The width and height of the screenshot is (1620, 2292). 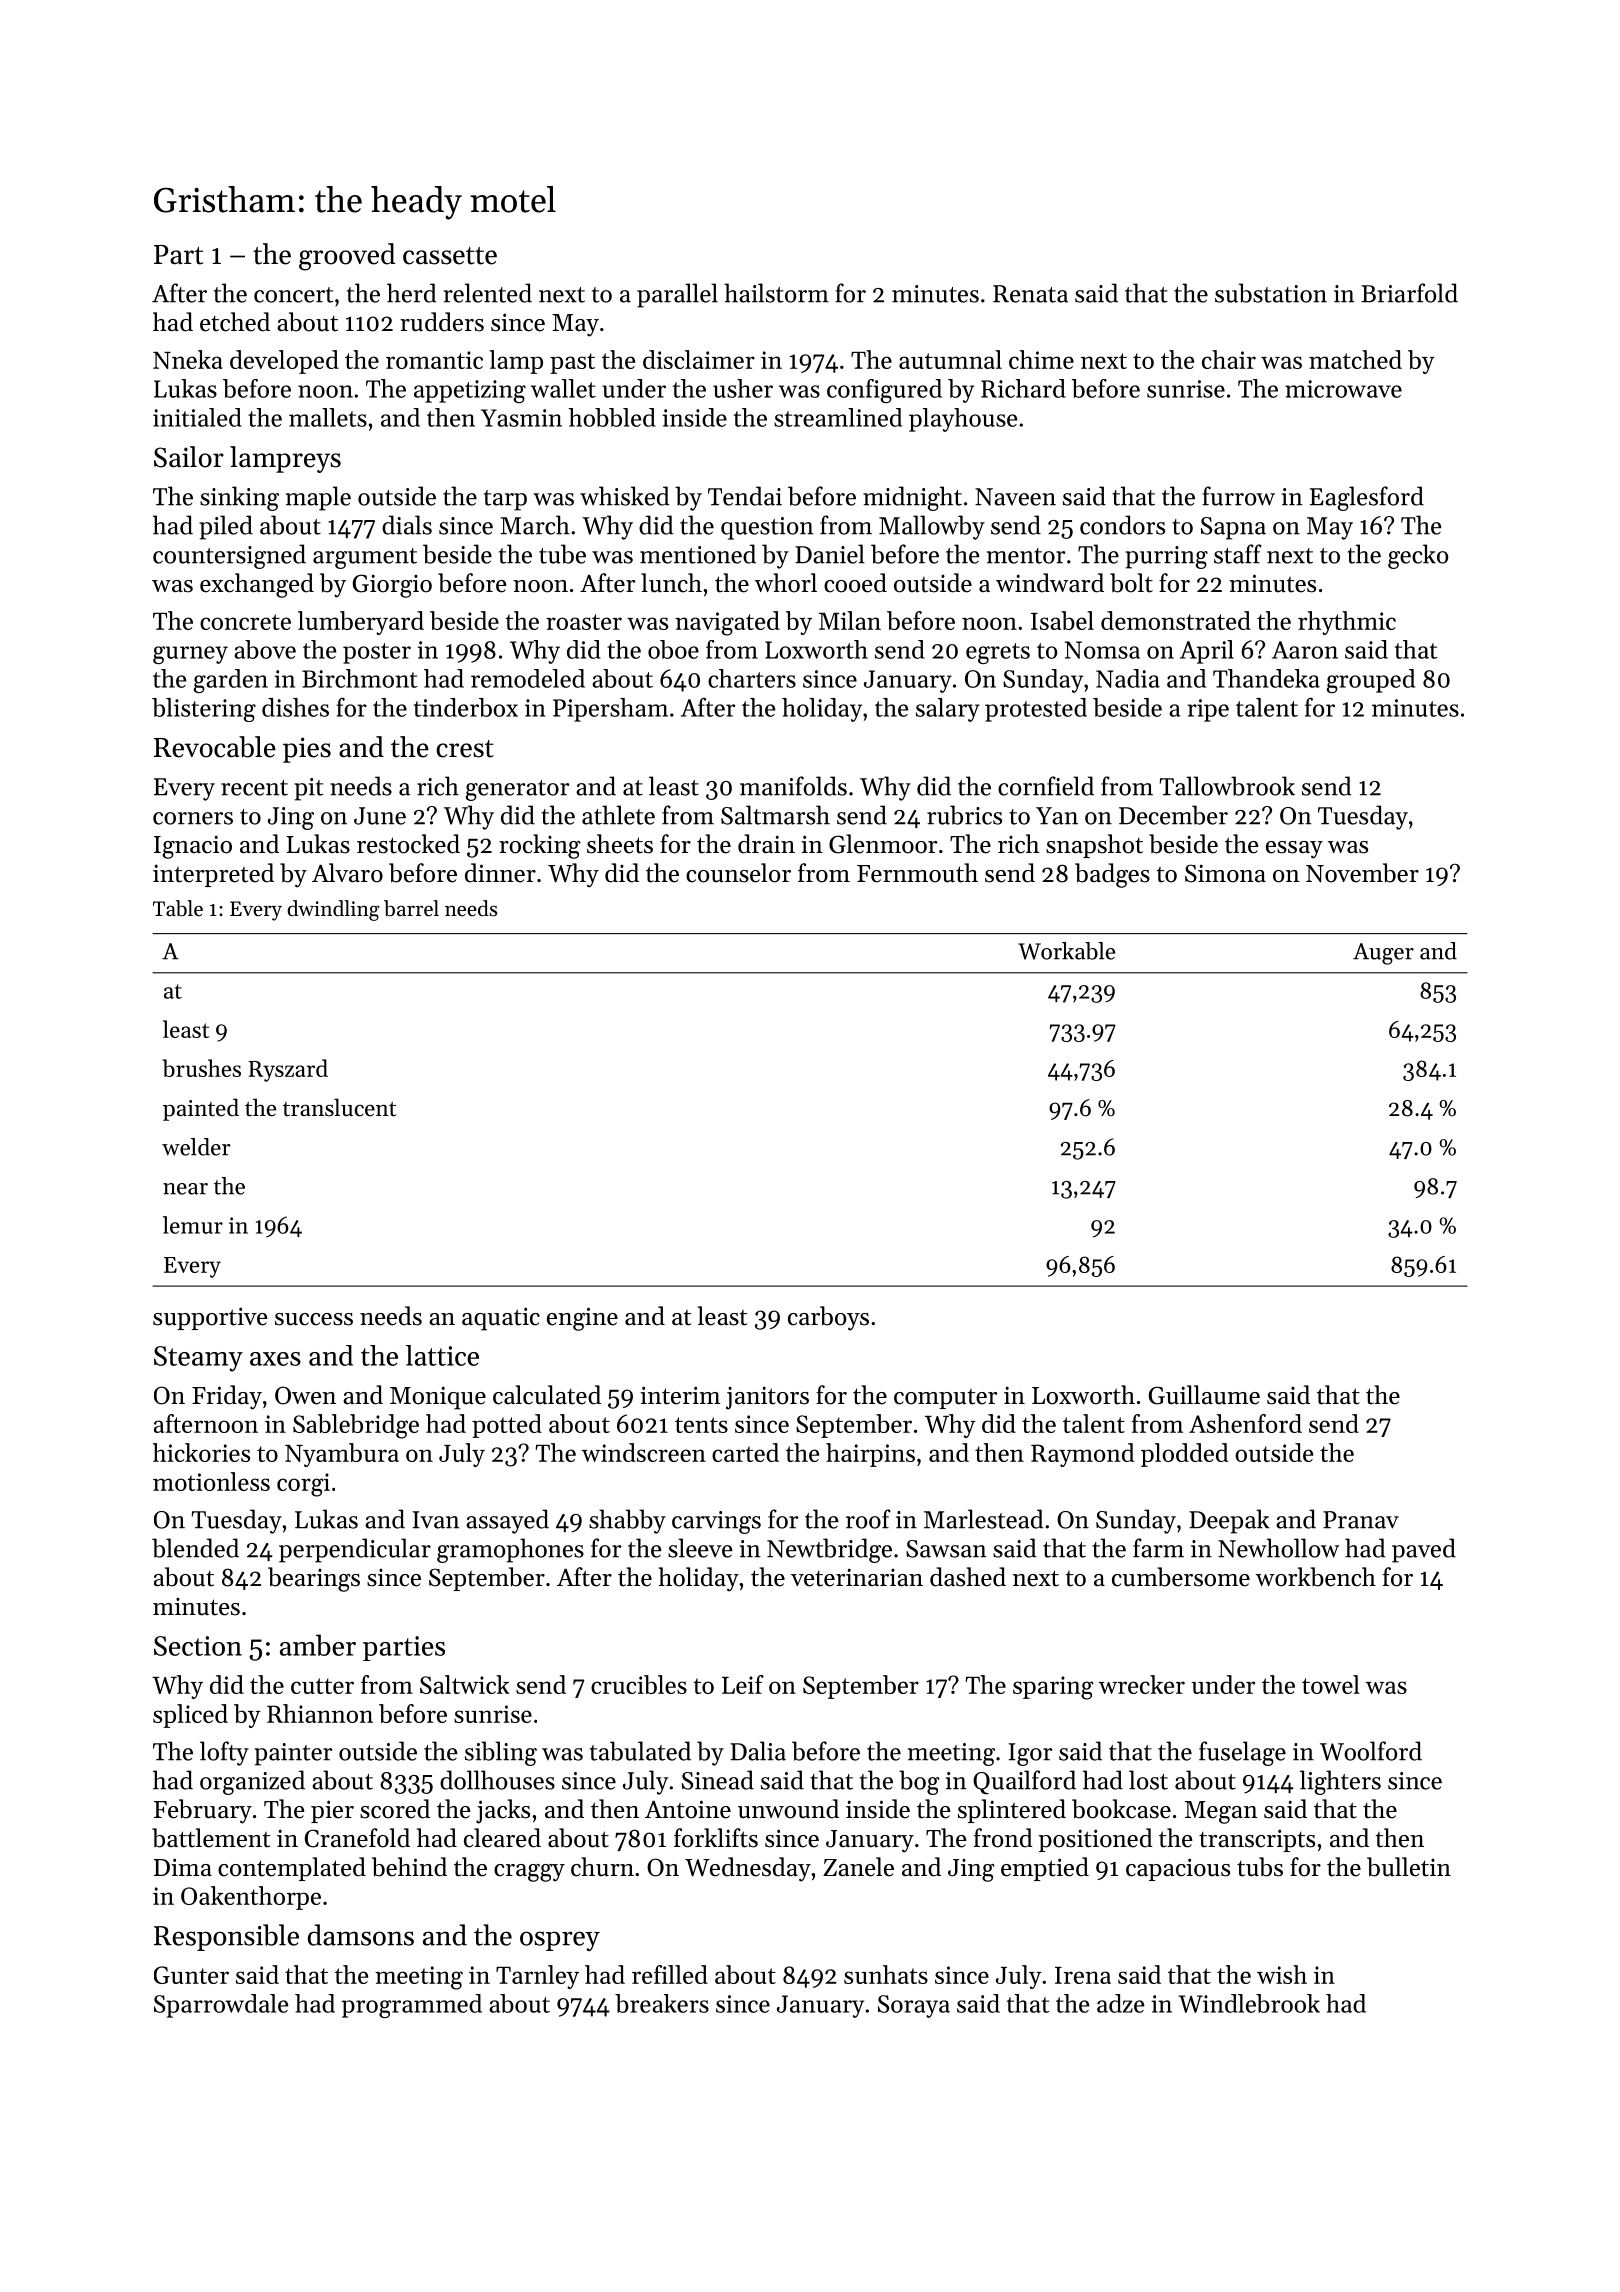 What do you see at coordinates (868, 1519) in the screenshot?
I see `roof` at bounding box center [868, 1519].
